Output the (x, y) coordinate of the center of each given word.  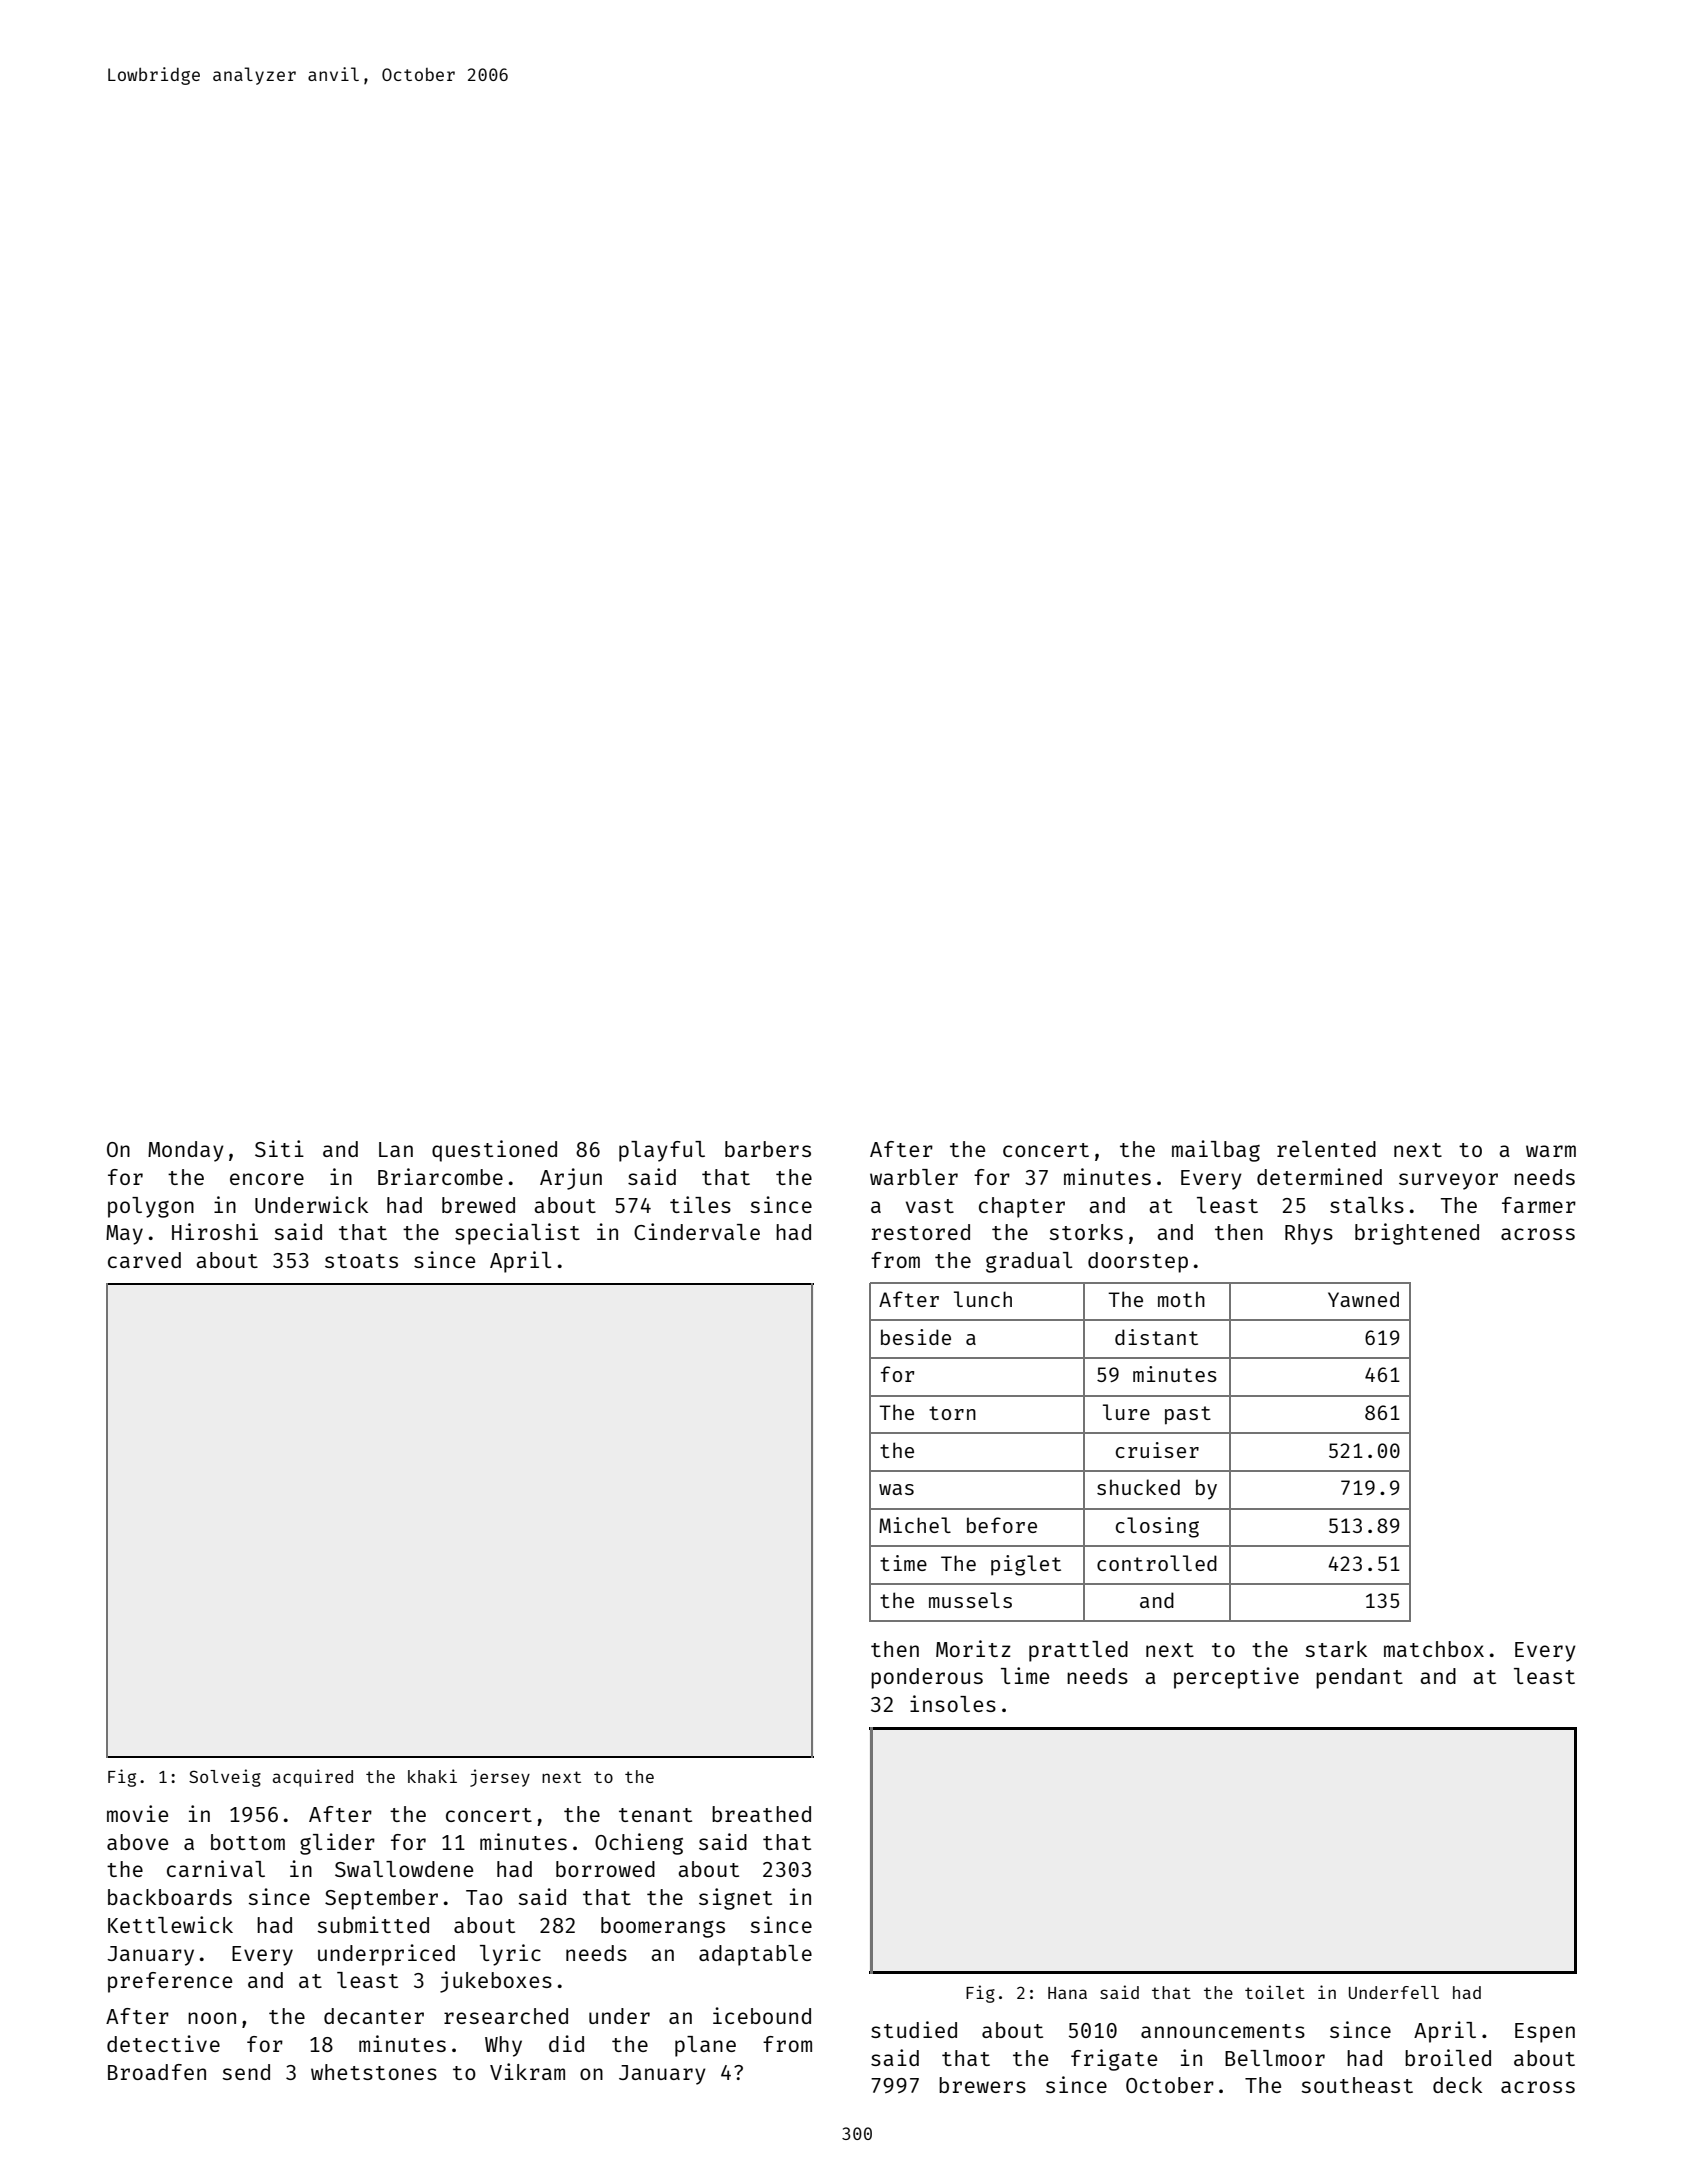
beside (916, 1337)
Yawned (1363, 1299)
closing (1157, 1527)
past (1188, 1415)
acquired (313, 1778)
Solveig (225, 1778)
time (903, 1563)
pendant (1359, 1678)
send (246, 2072)
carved (144, 1260)
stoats (361, 1261)
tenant (655, 1815)
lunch (983, 1299)
